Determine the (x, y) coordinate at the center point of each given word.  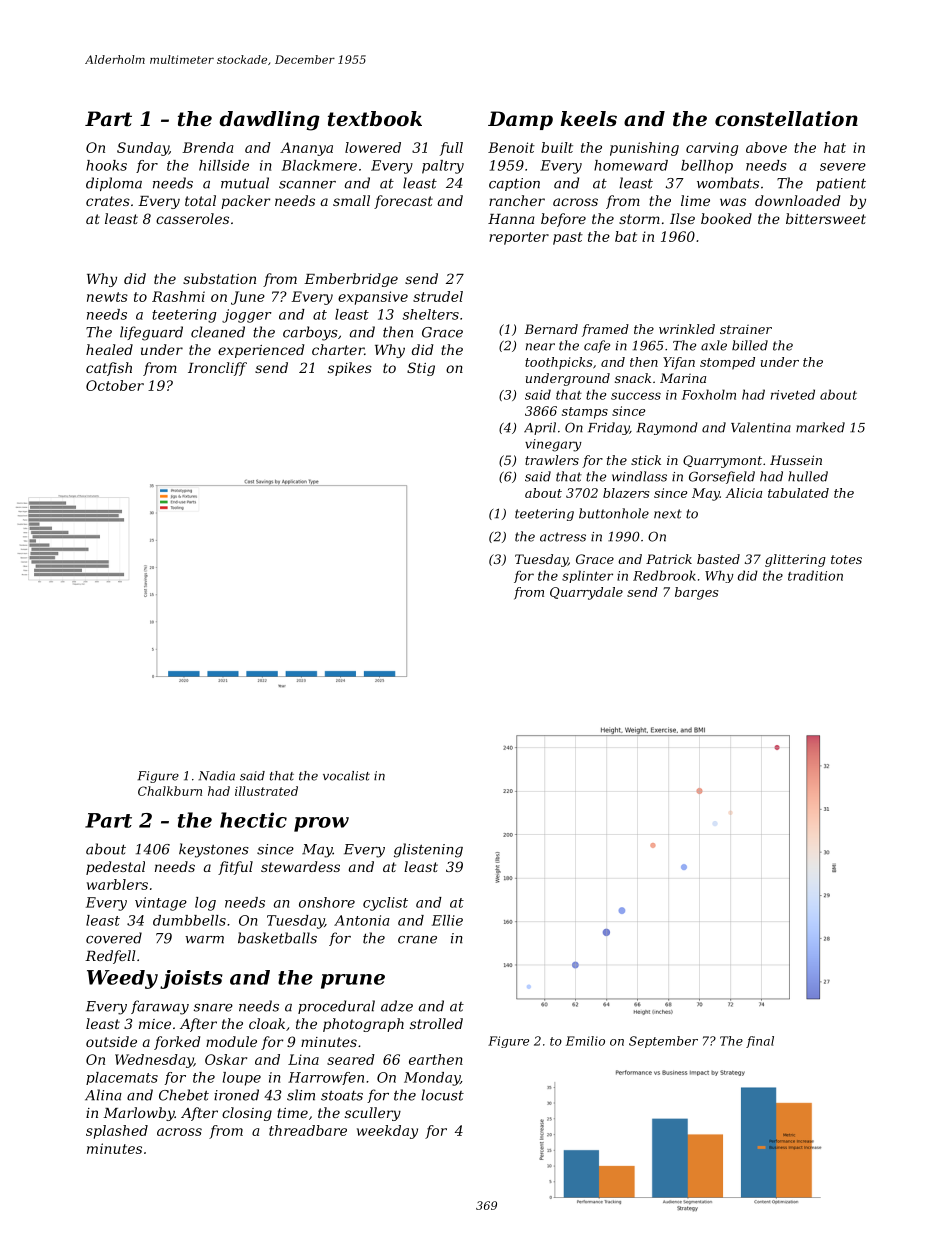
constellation (786, 119)
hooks (106, 165)
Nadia (216, 776)
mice (155, 1024)
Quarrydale (586, 593)
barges (696, 593)
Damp (520, 120)
